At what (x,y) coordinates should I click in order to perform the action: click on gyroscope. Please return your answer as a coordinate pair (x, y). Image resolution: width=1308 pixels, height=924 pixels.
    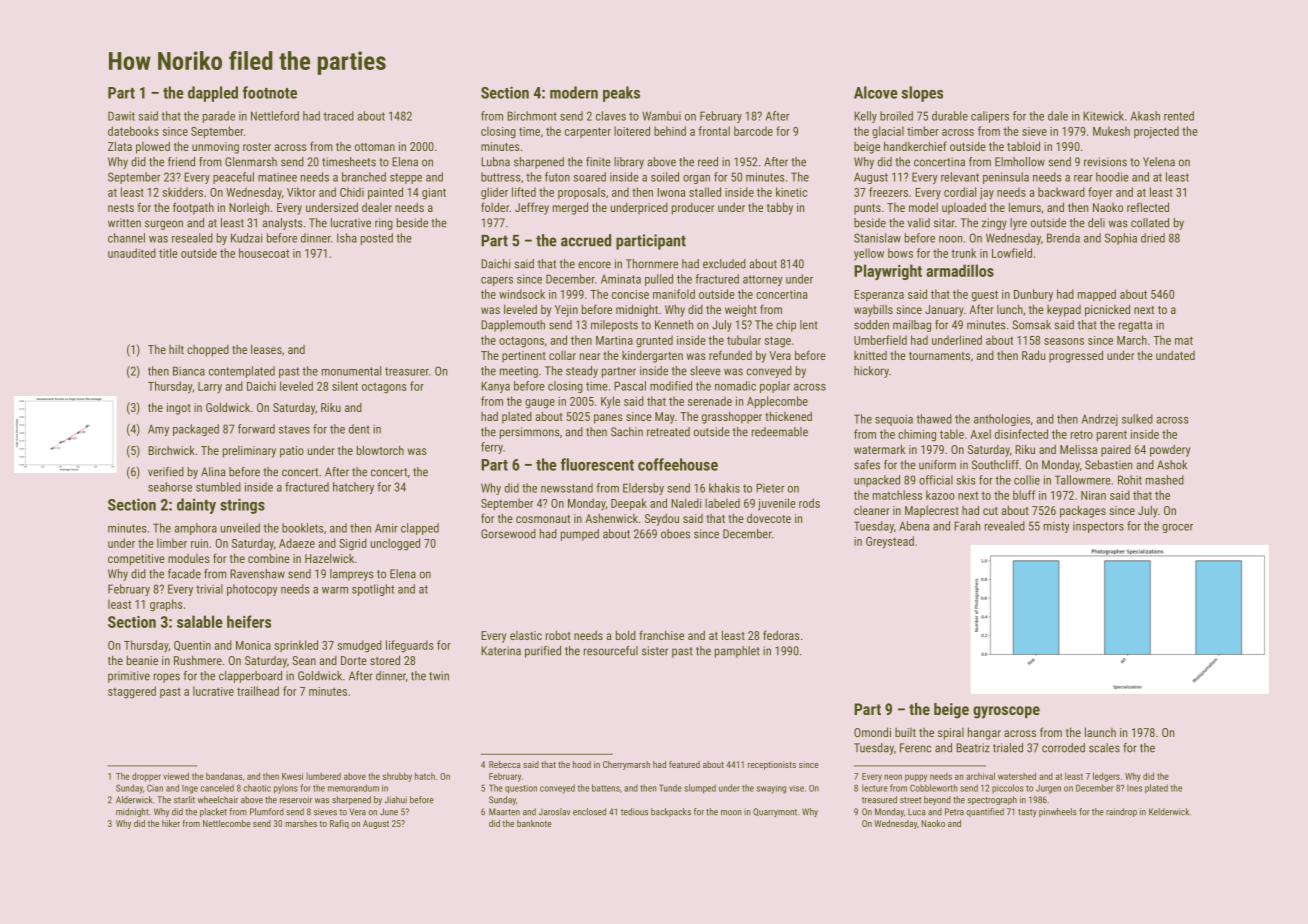
    Looking at the image, I should click on (1006, 712).
